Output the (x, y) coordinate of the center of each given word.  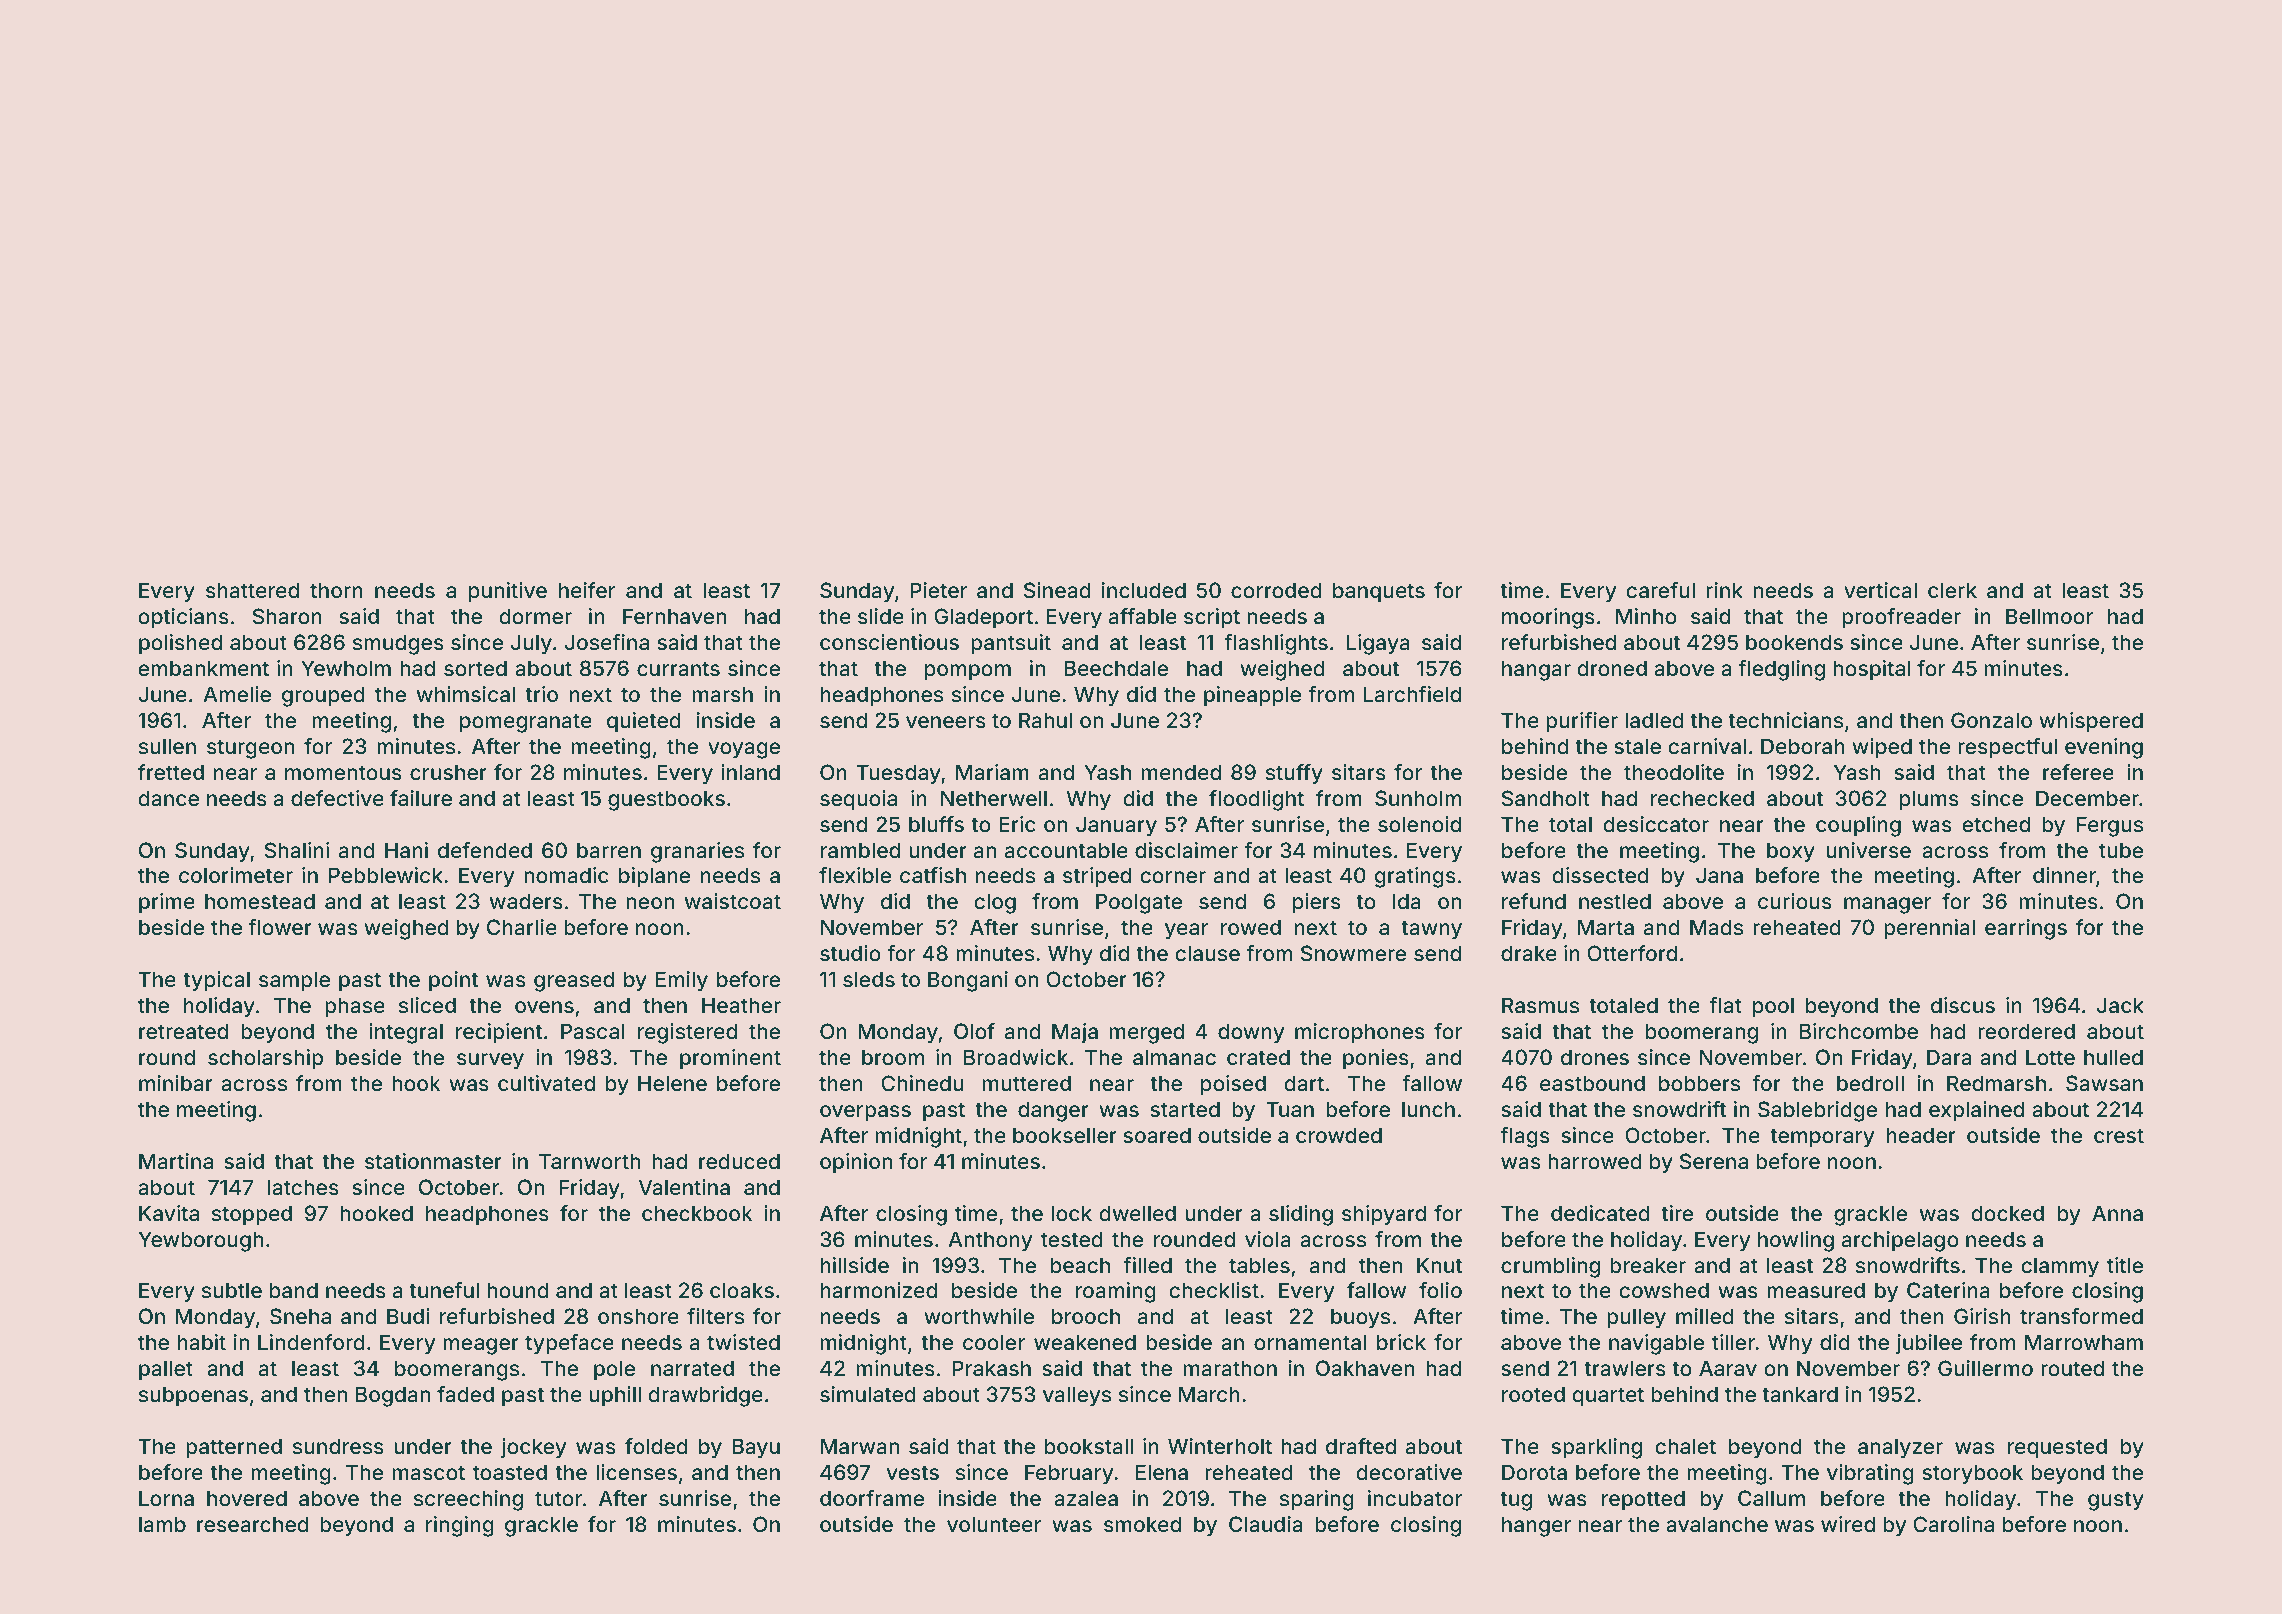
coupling (1858, 826)
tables (1259, 1265)
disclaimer (1186, 850)
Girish (1982, 1316)
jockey (533, 1448)
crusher (448, 772)
